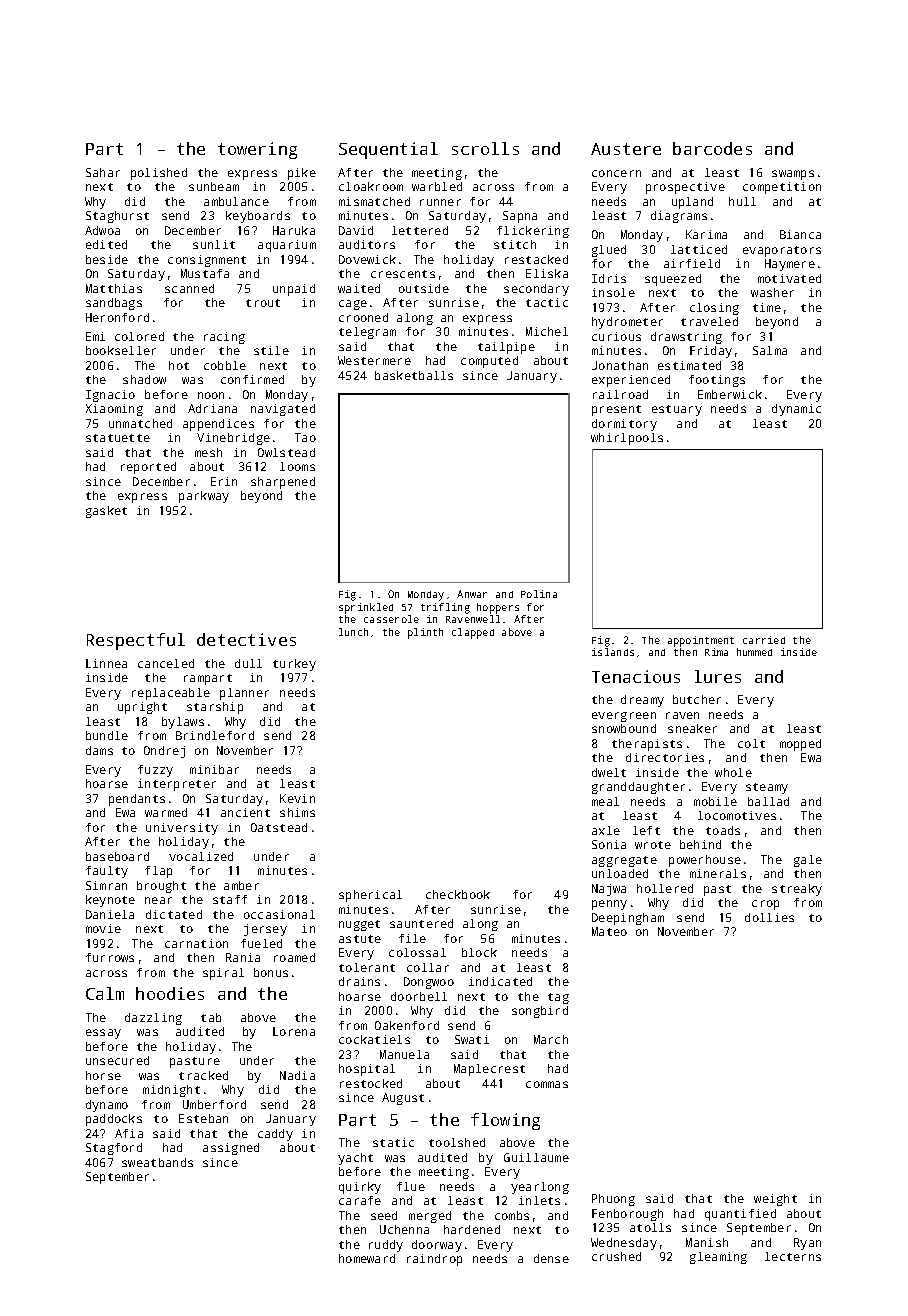  What do you see at coordinates (701, 641) in the screenshot?
I see `appointment` at bounding box center [701, 641].
